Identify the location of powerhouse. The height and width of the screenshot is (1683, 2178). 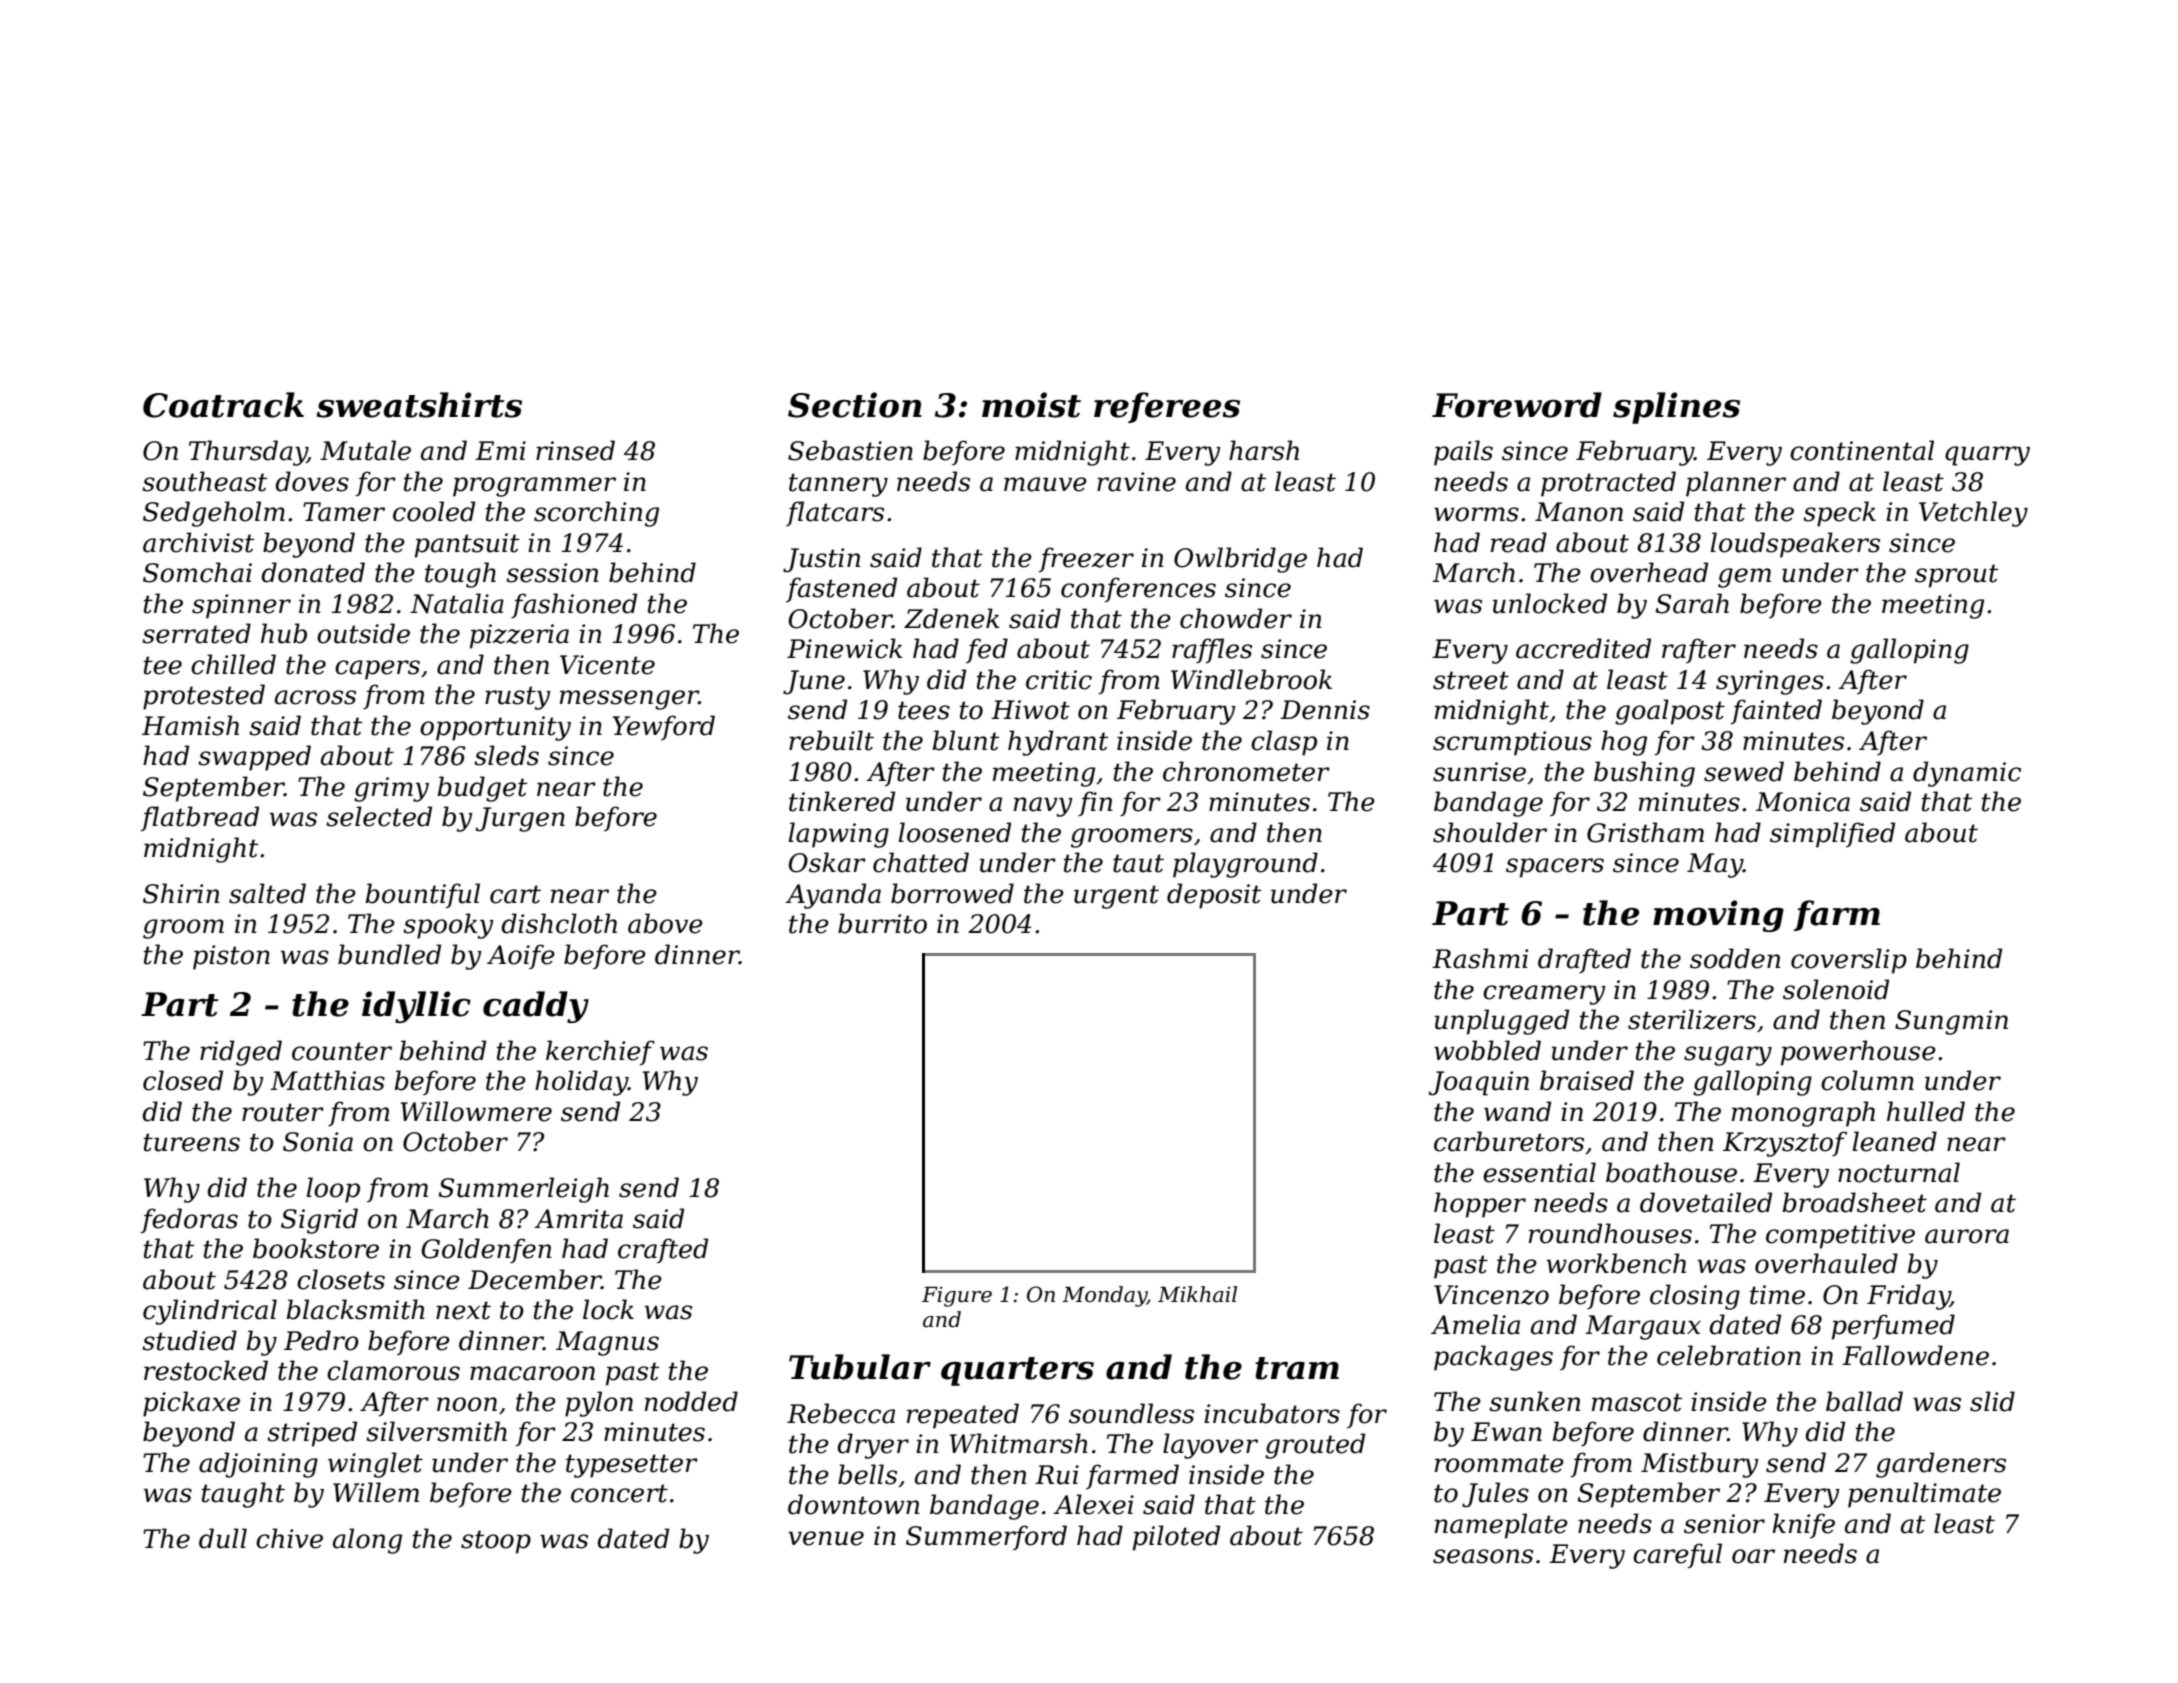
(1858, 1053).
